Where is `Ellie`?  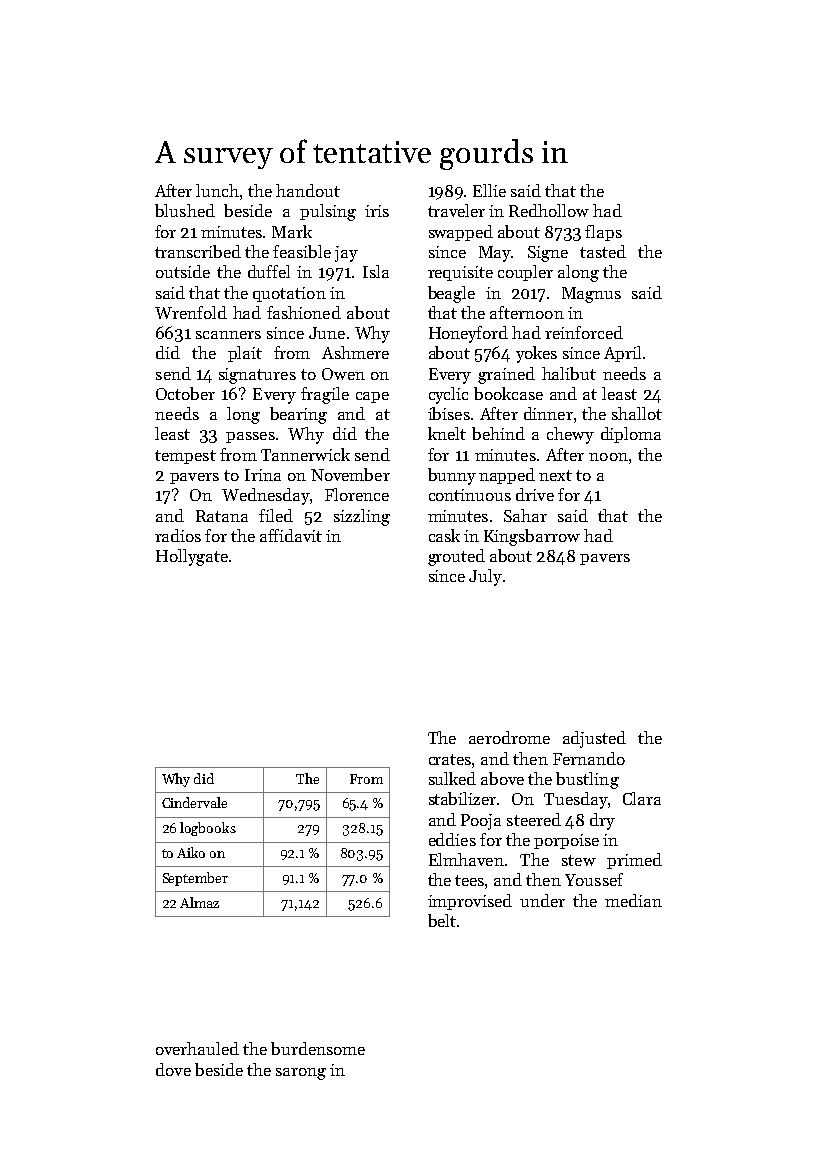 Ellie is located at coordinates (489, 190).
